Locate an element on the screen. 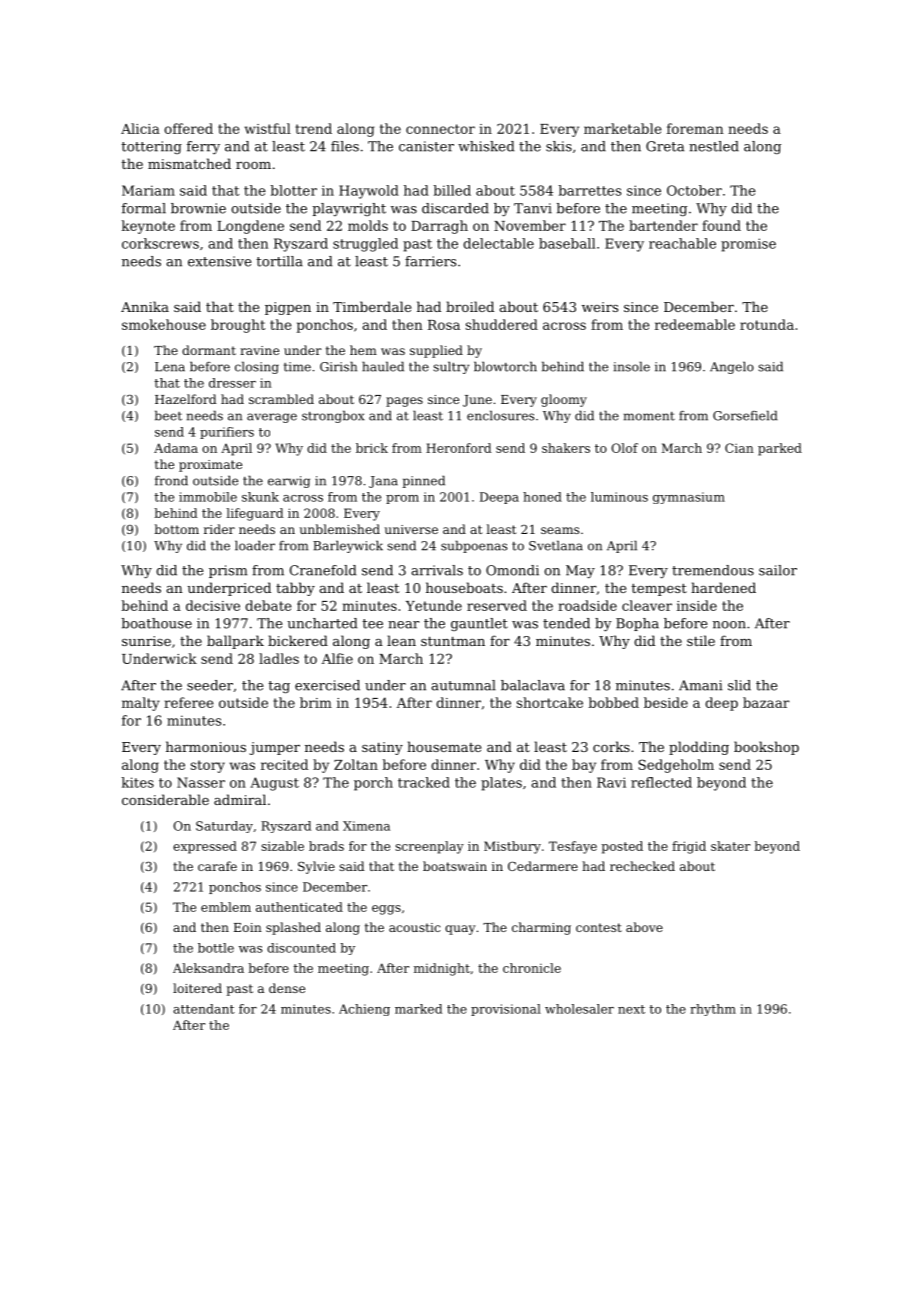 This screenshot has width=924, height=1308. rhythm is located at coordinates (713, 1010).
